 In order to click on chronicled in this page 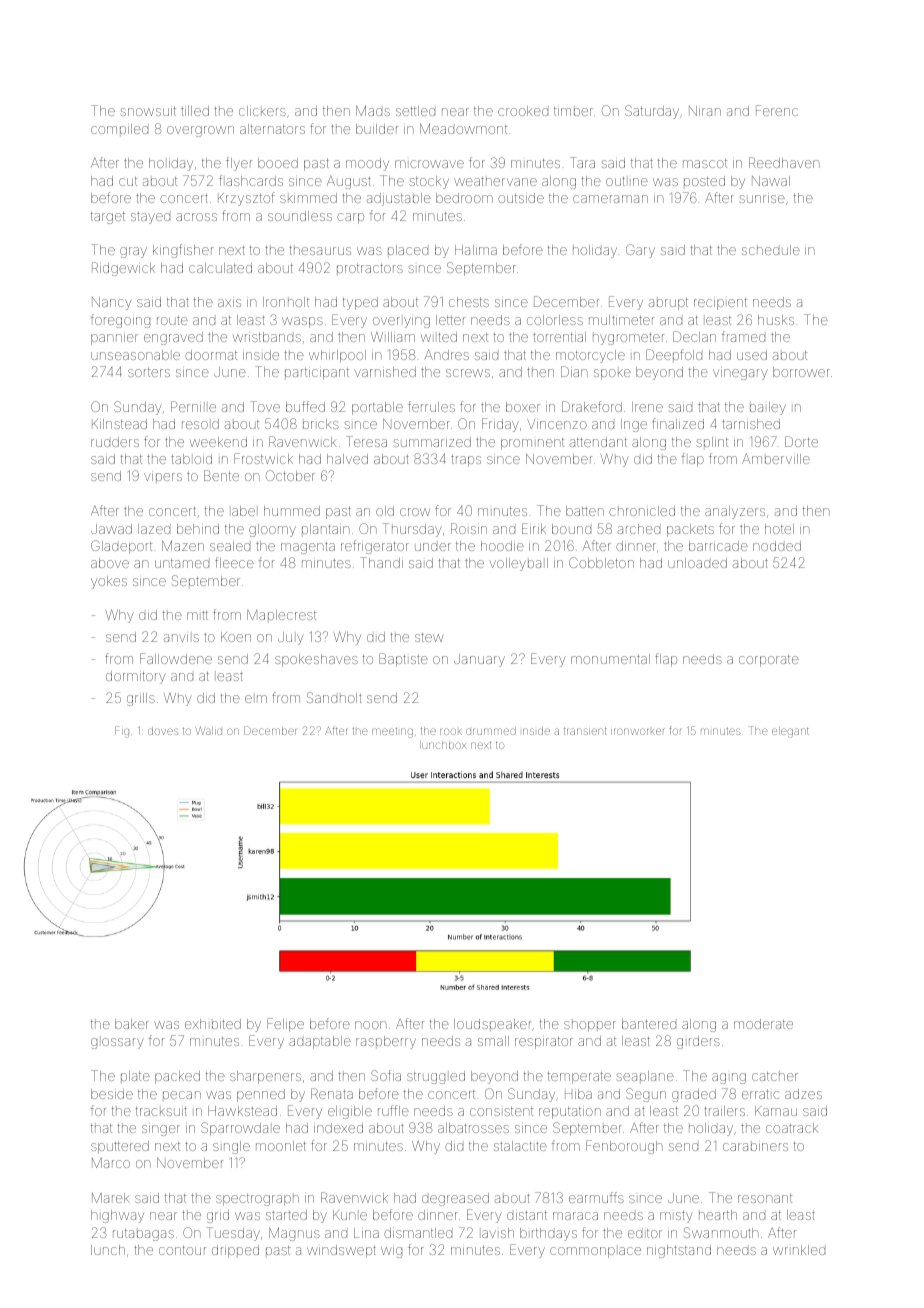, I will do `click(642, 511)`.
